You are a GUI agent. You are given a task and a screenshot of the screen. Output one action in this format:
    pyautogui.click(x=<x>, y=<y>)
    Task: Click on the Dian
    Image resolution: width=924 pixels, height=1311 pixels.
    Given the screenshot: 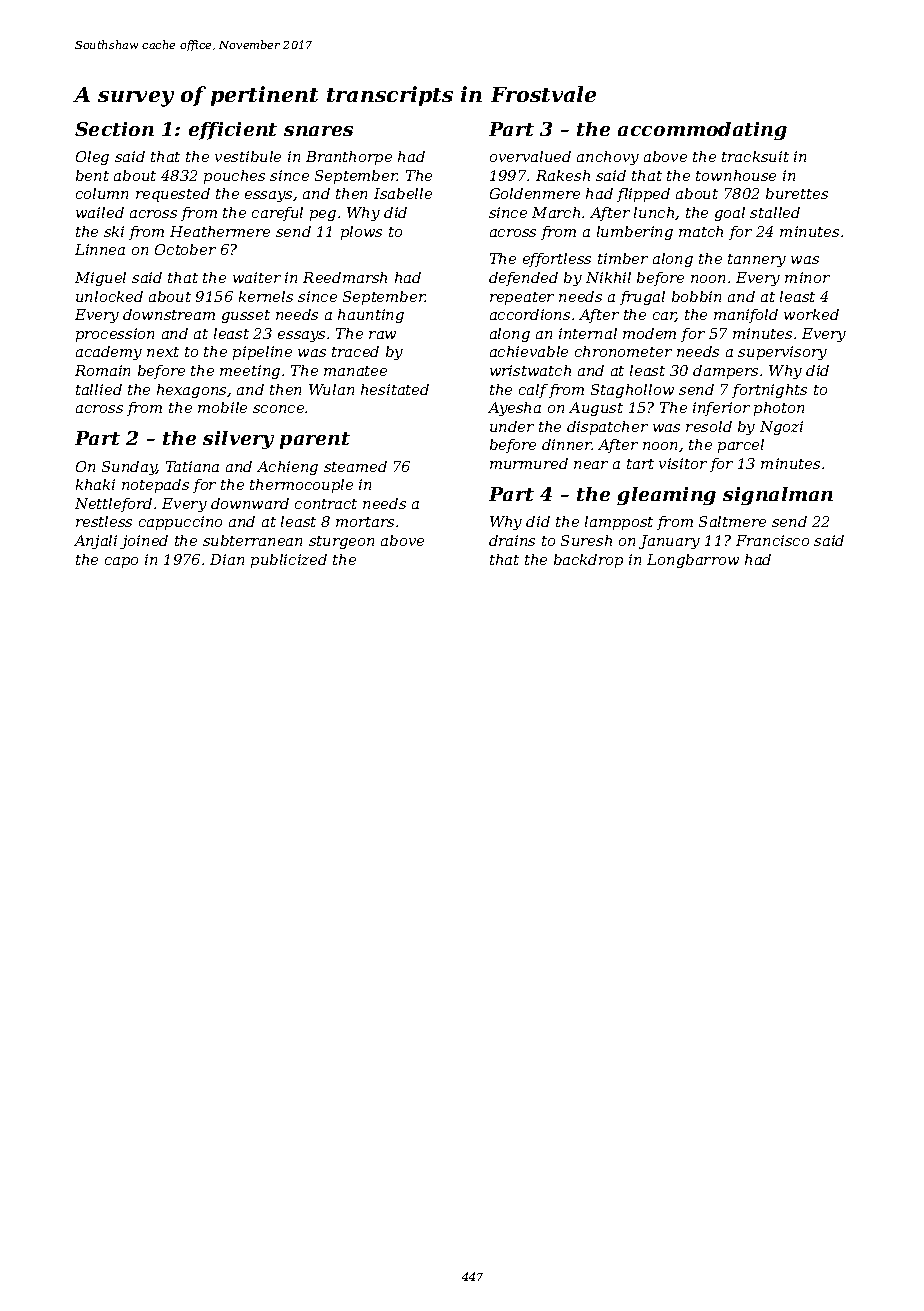 What is the action you would take?
    pyautogui.click(x=227, y=559)
